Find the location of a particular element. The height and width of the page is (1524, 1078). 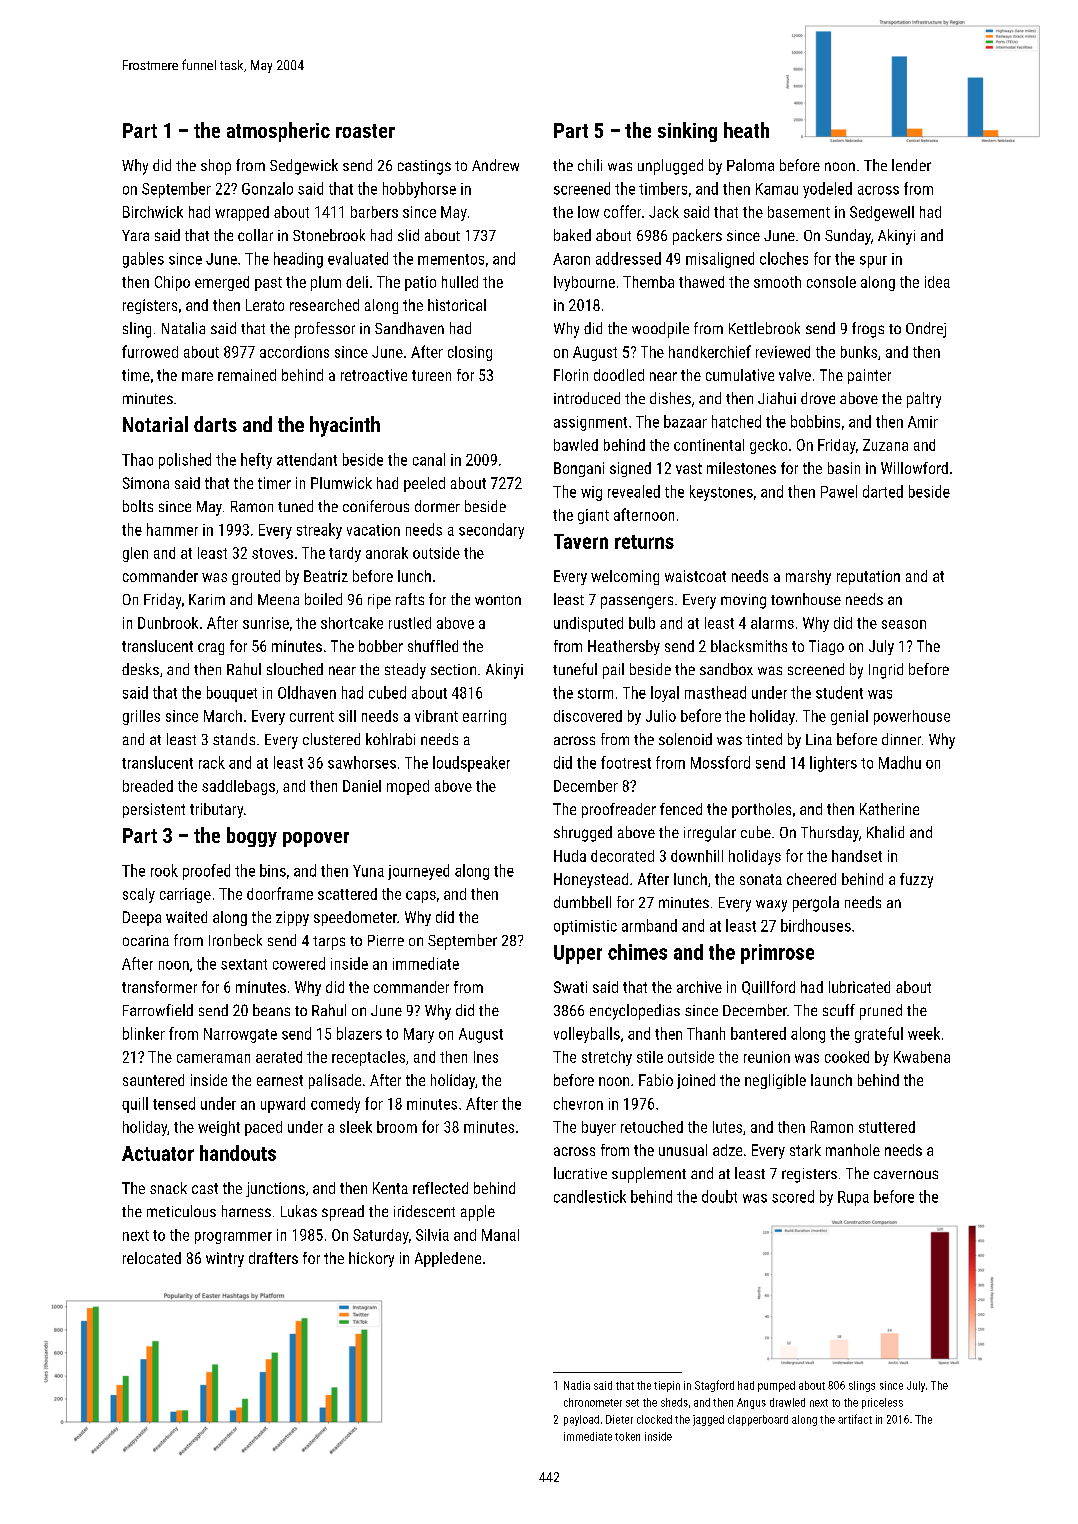

wig is located at coordinates (591, 493).
